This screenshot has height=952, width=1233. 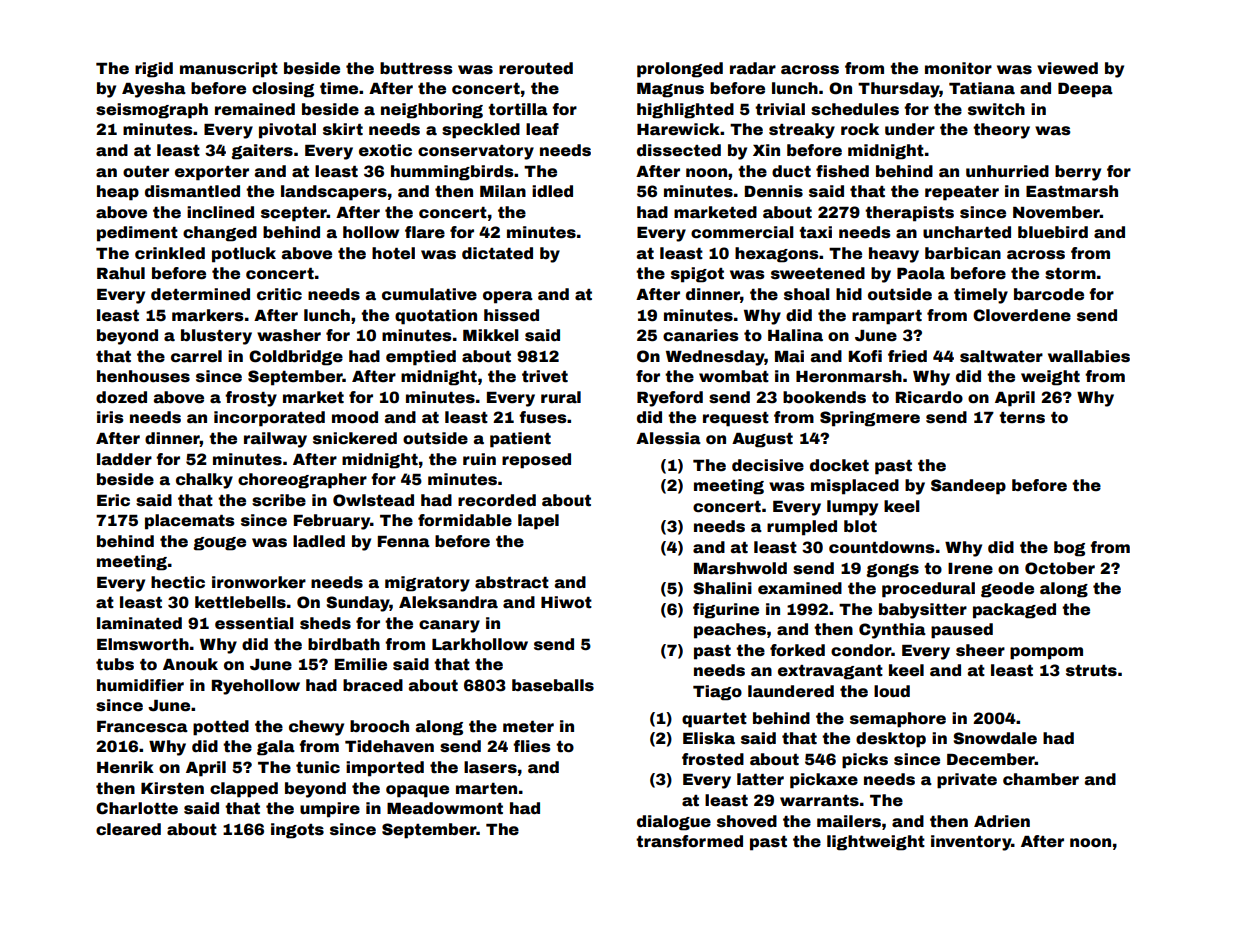 I want to click on viewed, so click(x=1067, y=68).
